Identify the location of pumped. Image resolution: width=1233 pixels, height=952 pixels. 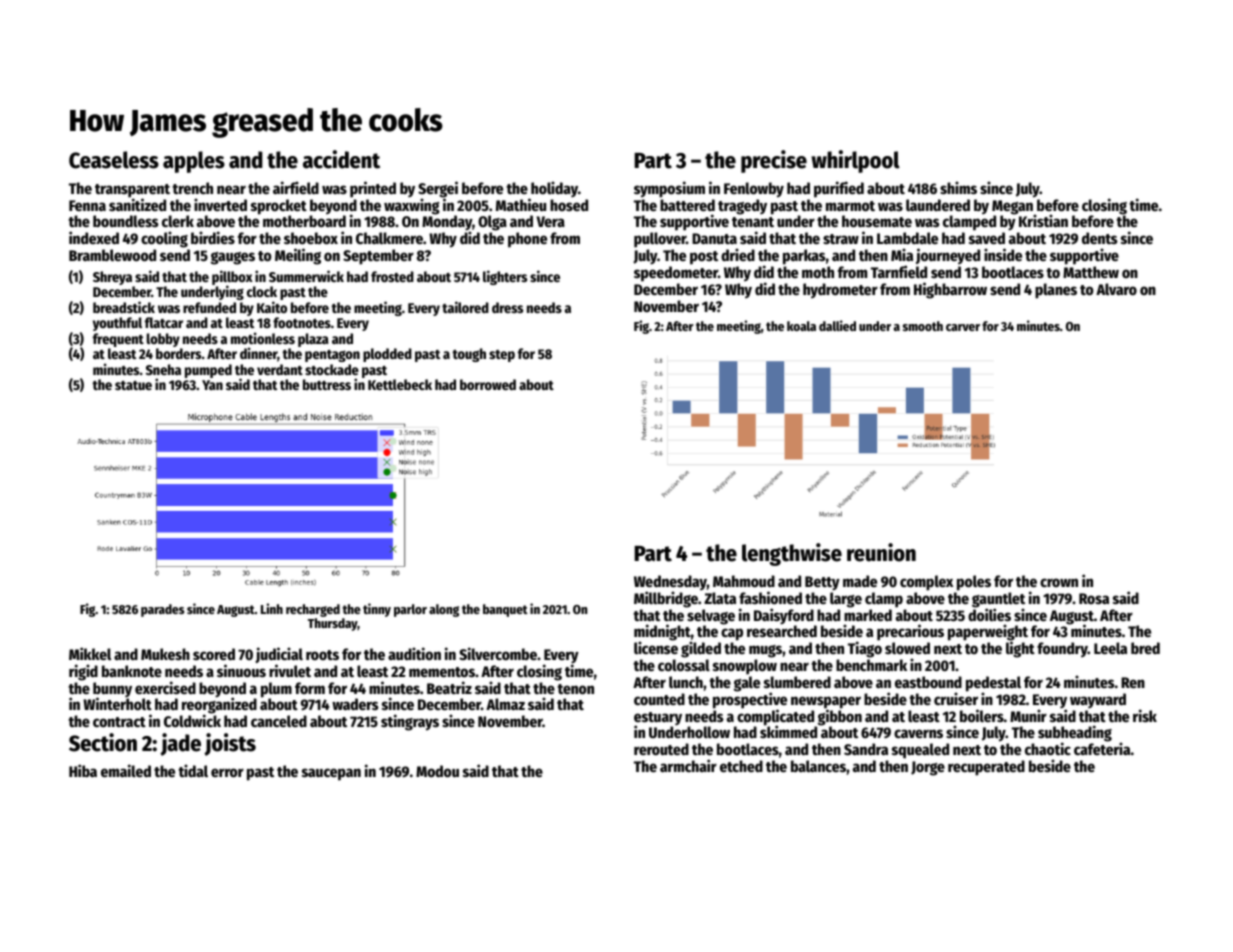
(208, 371).
